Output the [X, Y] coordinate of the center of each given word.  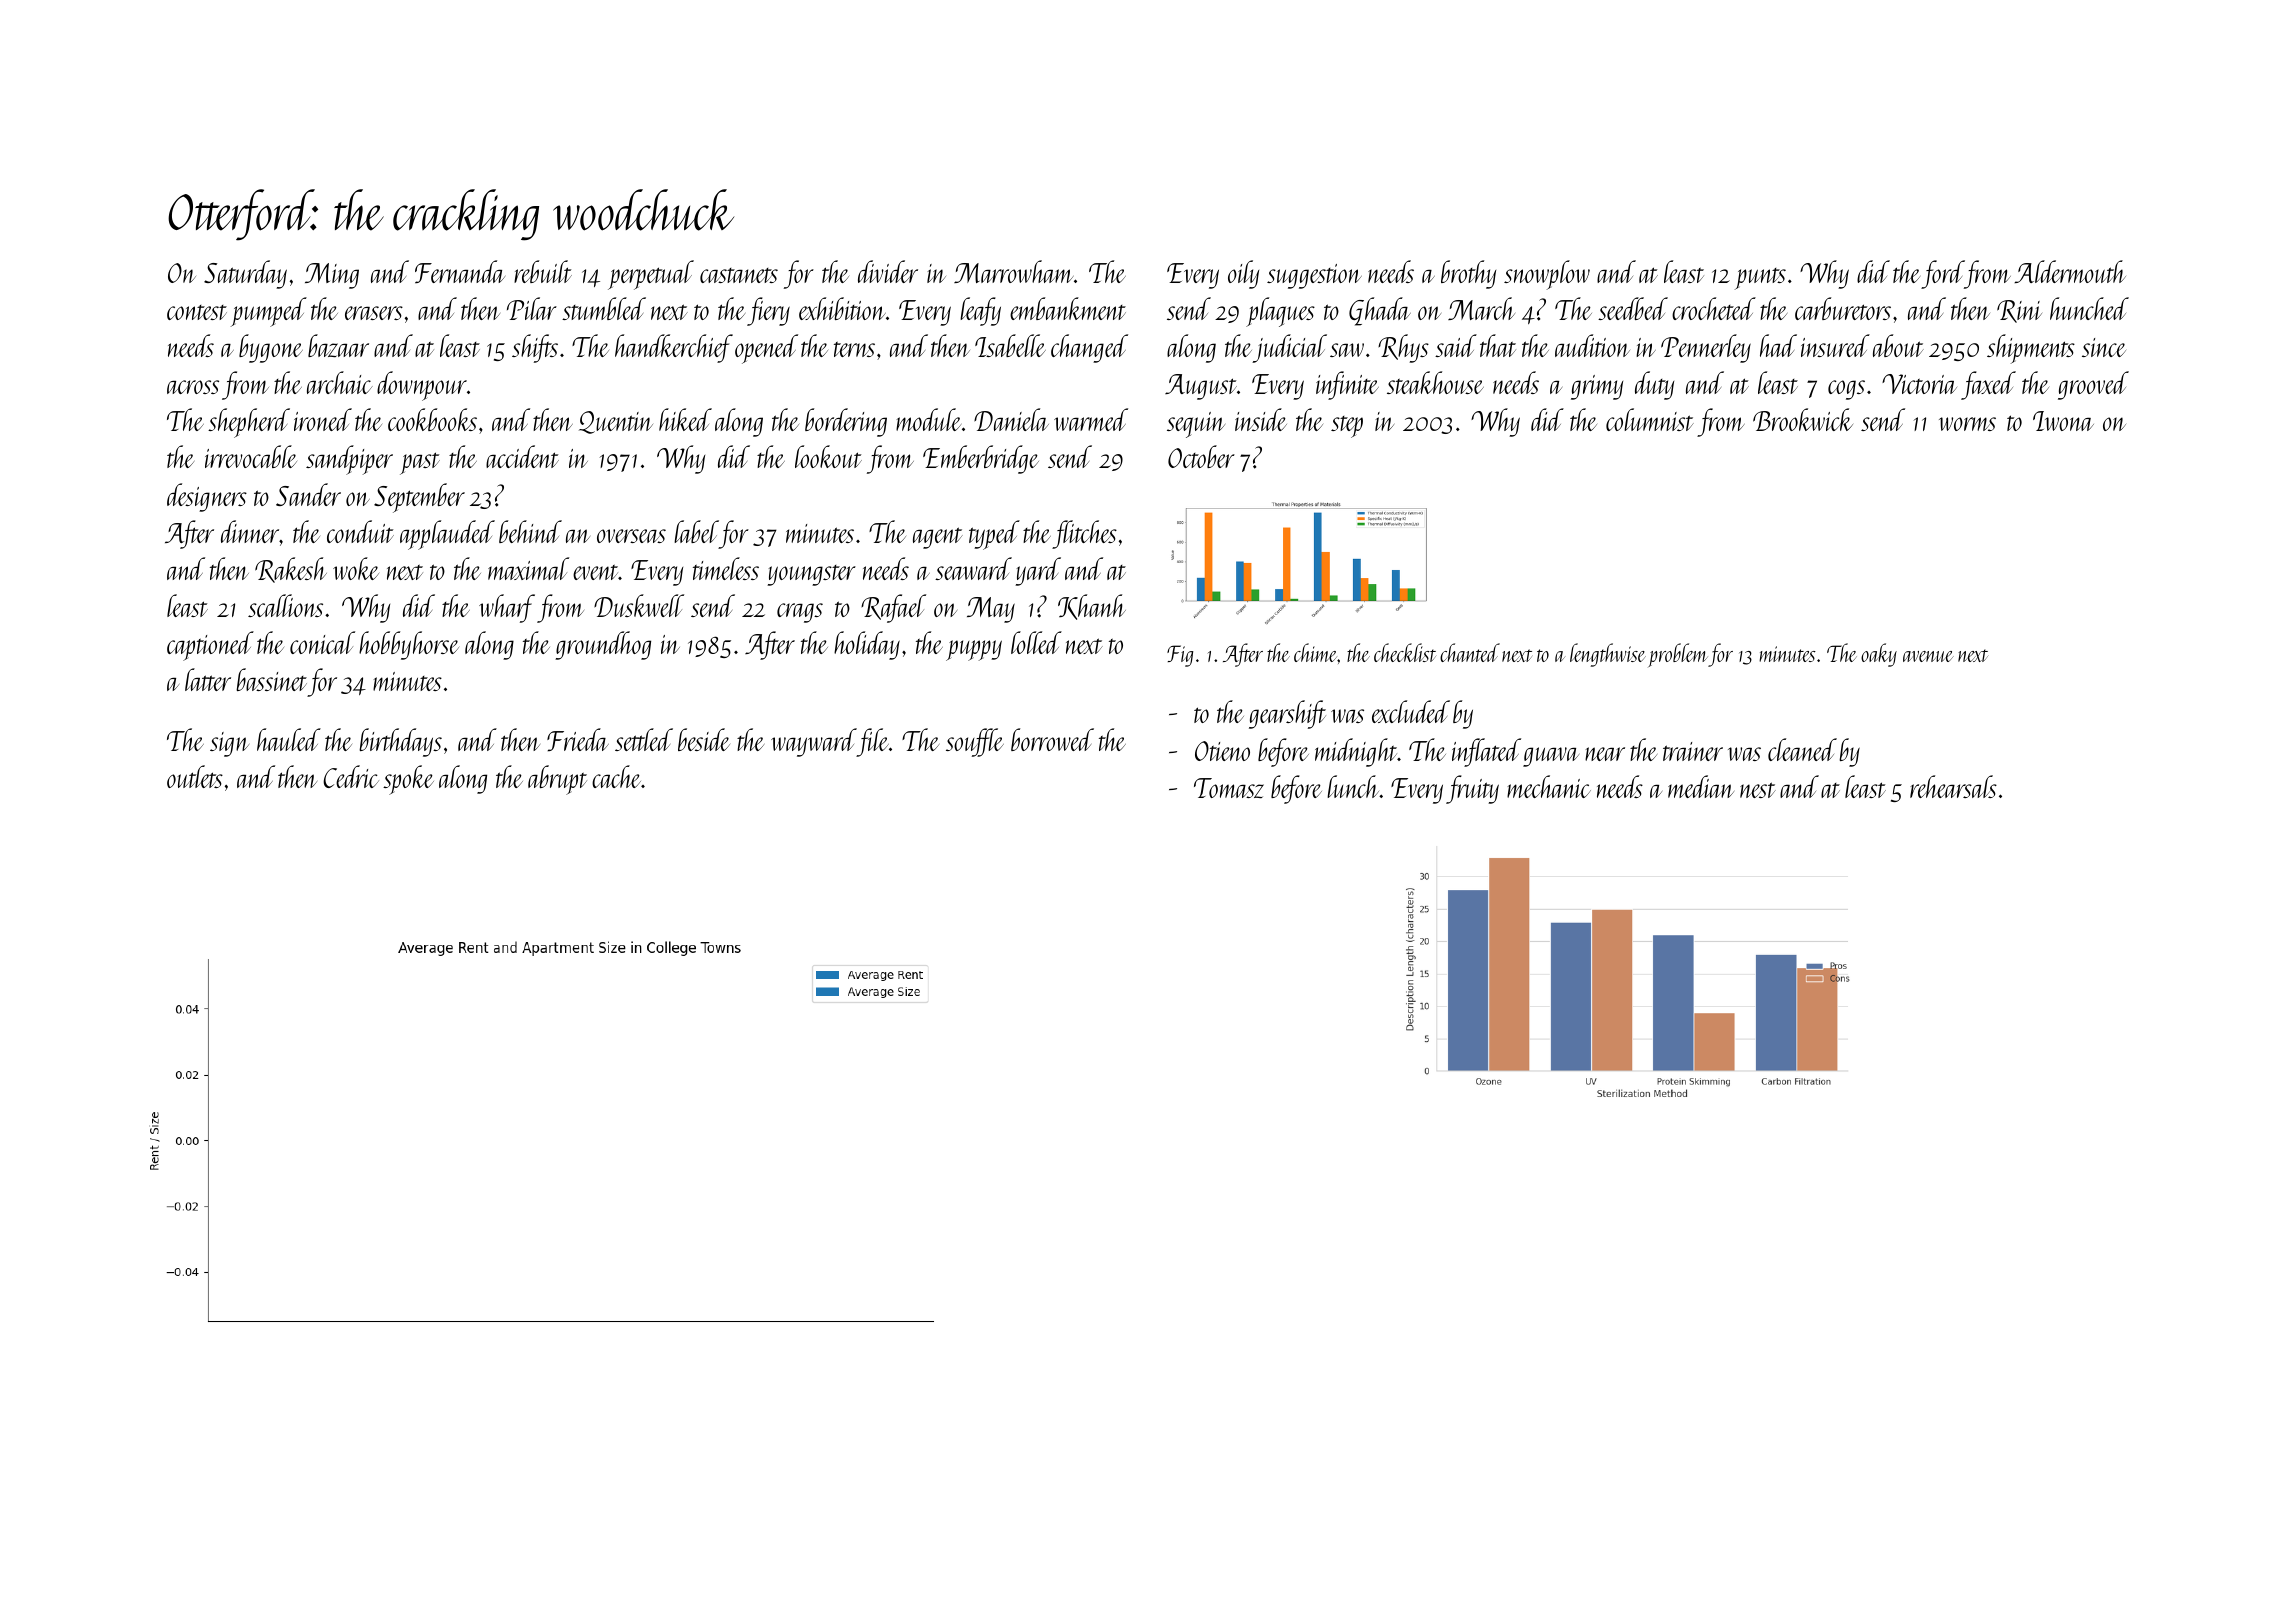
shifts [535, 348]
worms [1967, 424]
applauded [447, 535]
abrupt [557, 780]
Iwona [2063, 421]
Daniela [1011, 419]
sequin [1196, 425]
